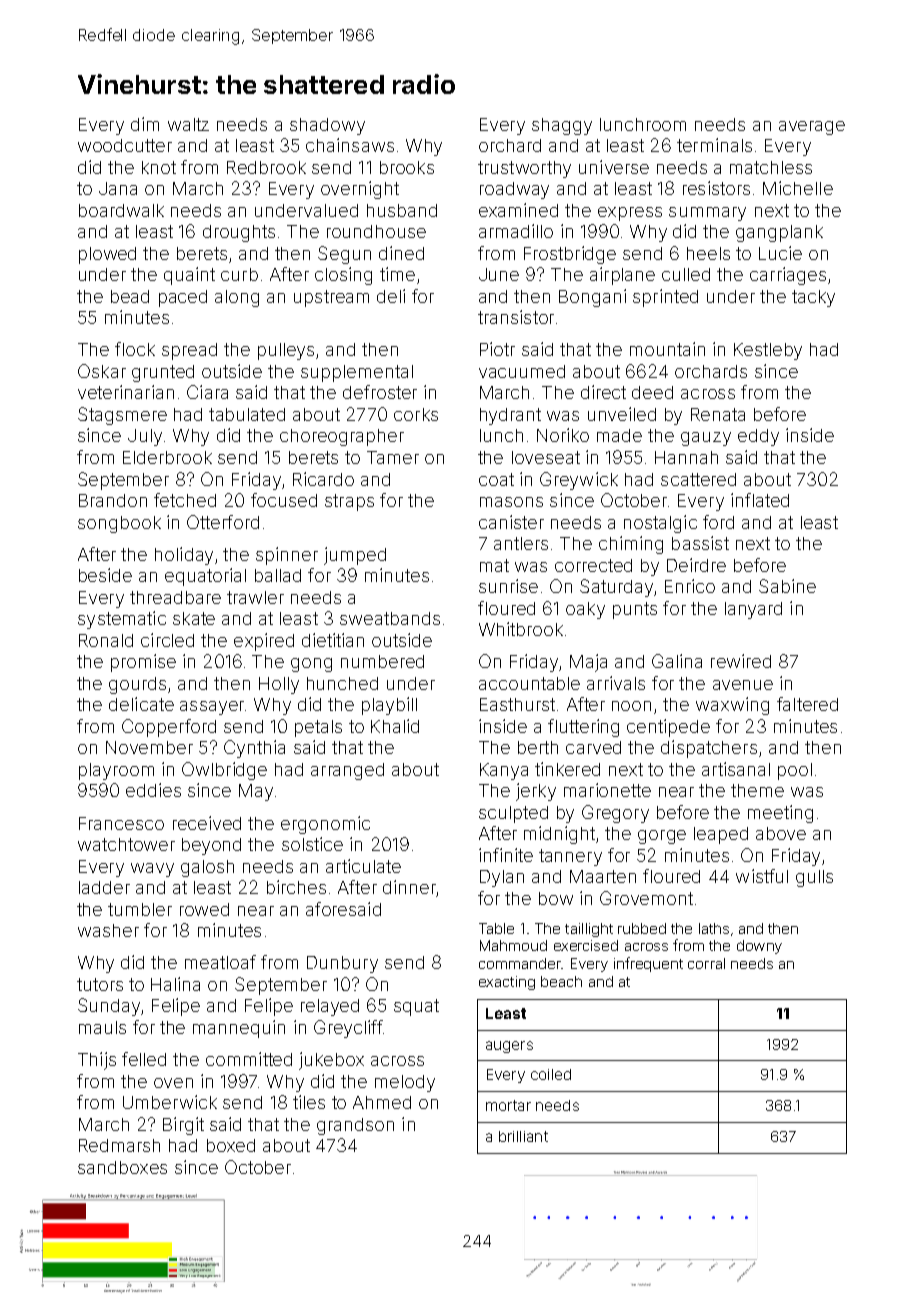  What do you see at coordinates (231, 1145) in the document?
I see `boxed` at bounding box center [231, 1145].
